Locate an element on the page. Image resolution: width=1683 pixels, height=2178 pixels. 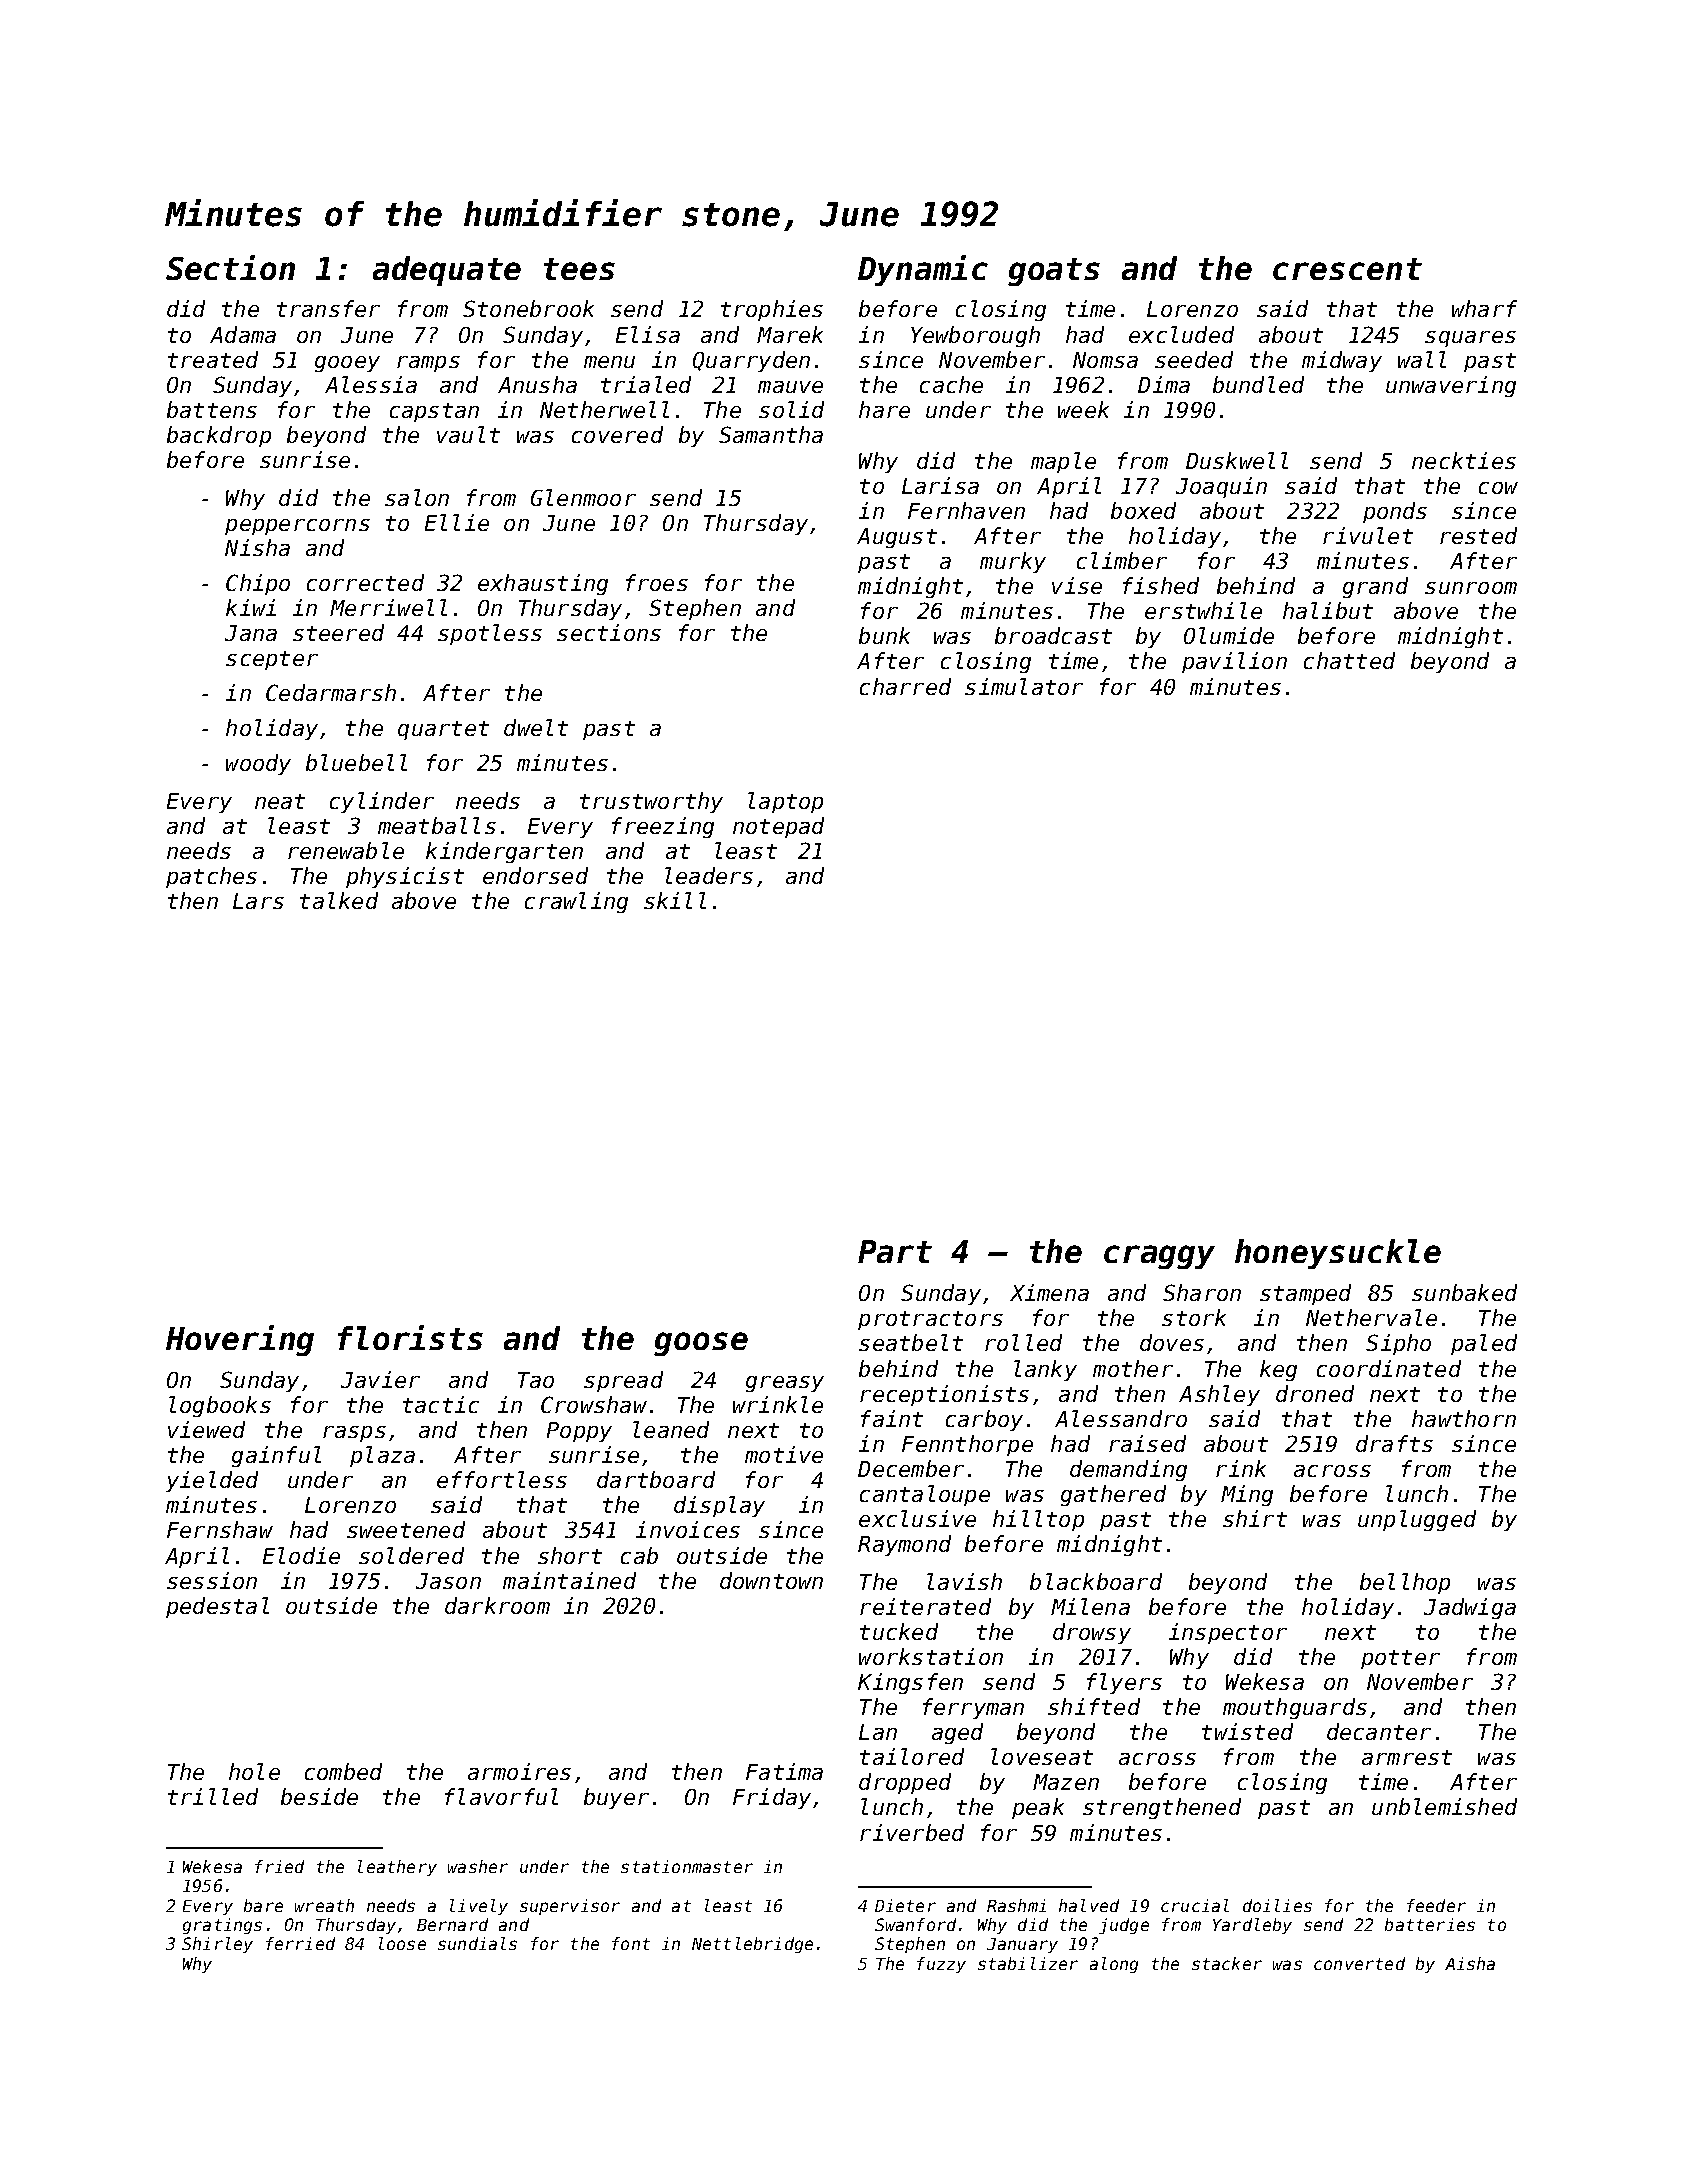
honeysuckle is located at coordinates (1338, 1254).
